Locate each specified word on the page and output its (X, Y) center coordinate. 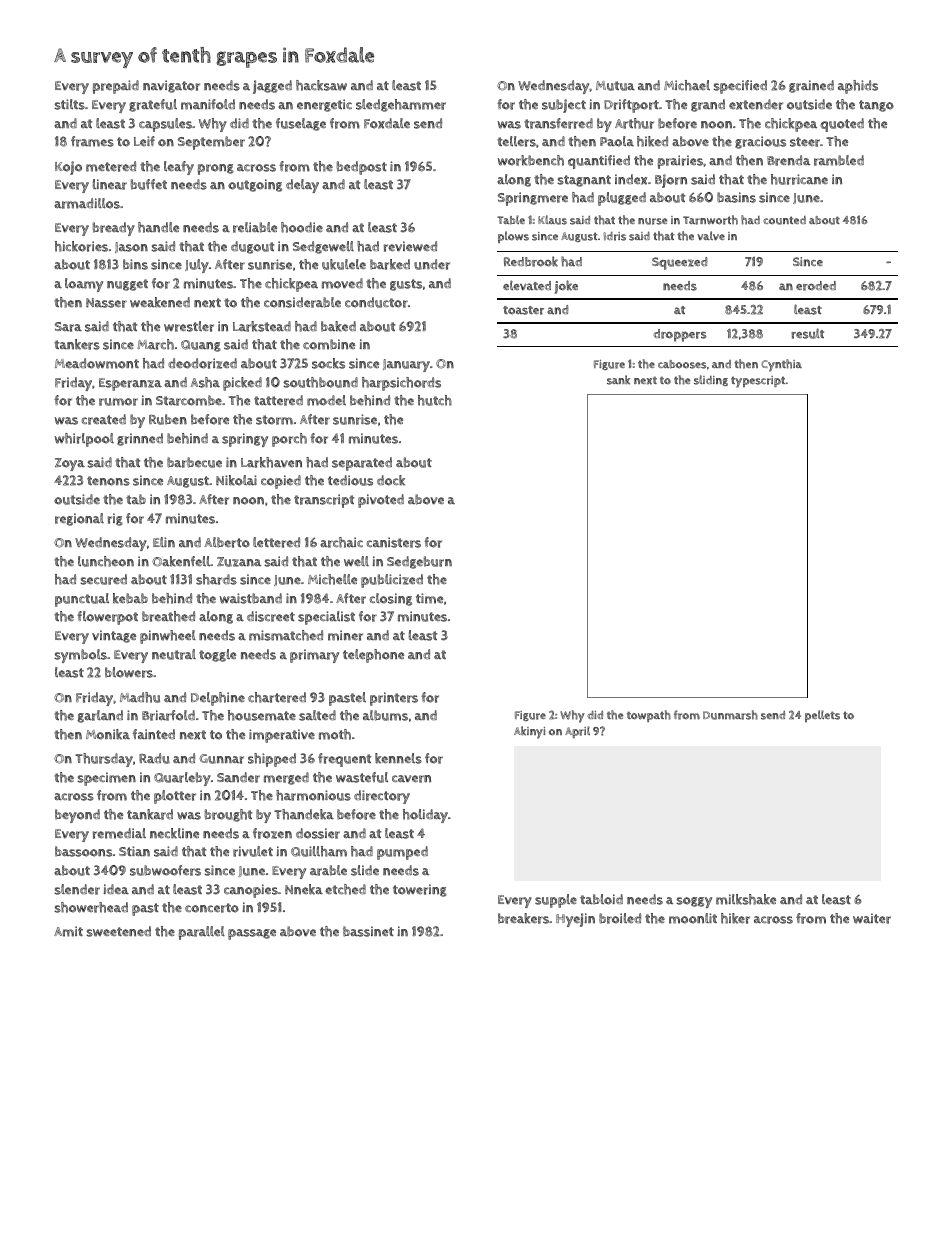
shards (216, 579)
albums (385, 715)
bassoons (83, 851)
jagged (272, 87)
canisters (394, 542)
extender (756, 104)
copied (281, 482)
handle (158, 227)
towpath (649, 716)
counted (784, 220)
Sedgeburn (419, 562)
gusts (406, 285)
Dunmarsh (730, 715)
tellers (516, 141)
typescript (758, 382)
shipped (272, 760)
